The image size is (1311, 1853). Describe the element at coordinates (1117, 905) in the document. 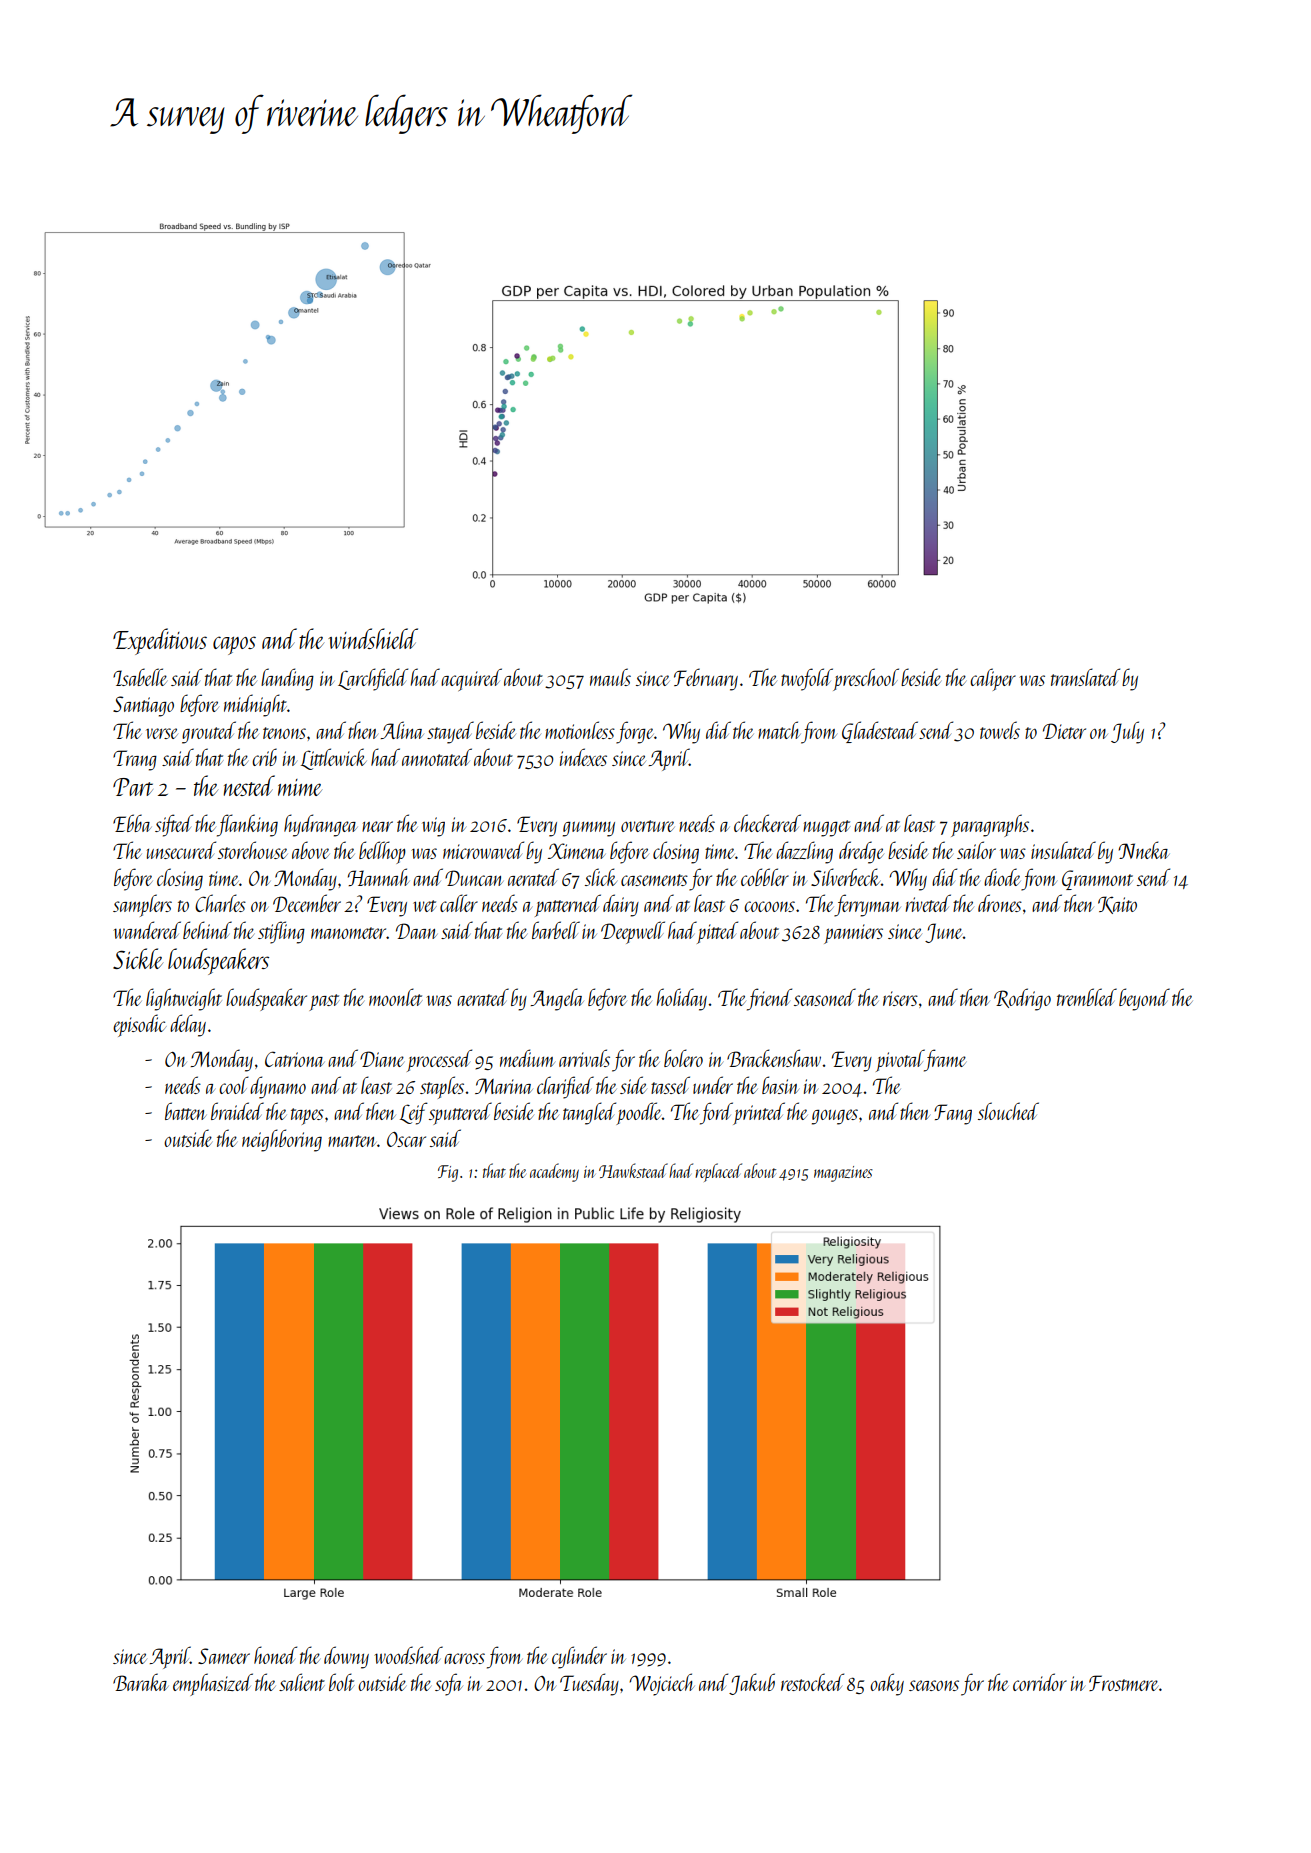

I see `Kaito` at that location.
